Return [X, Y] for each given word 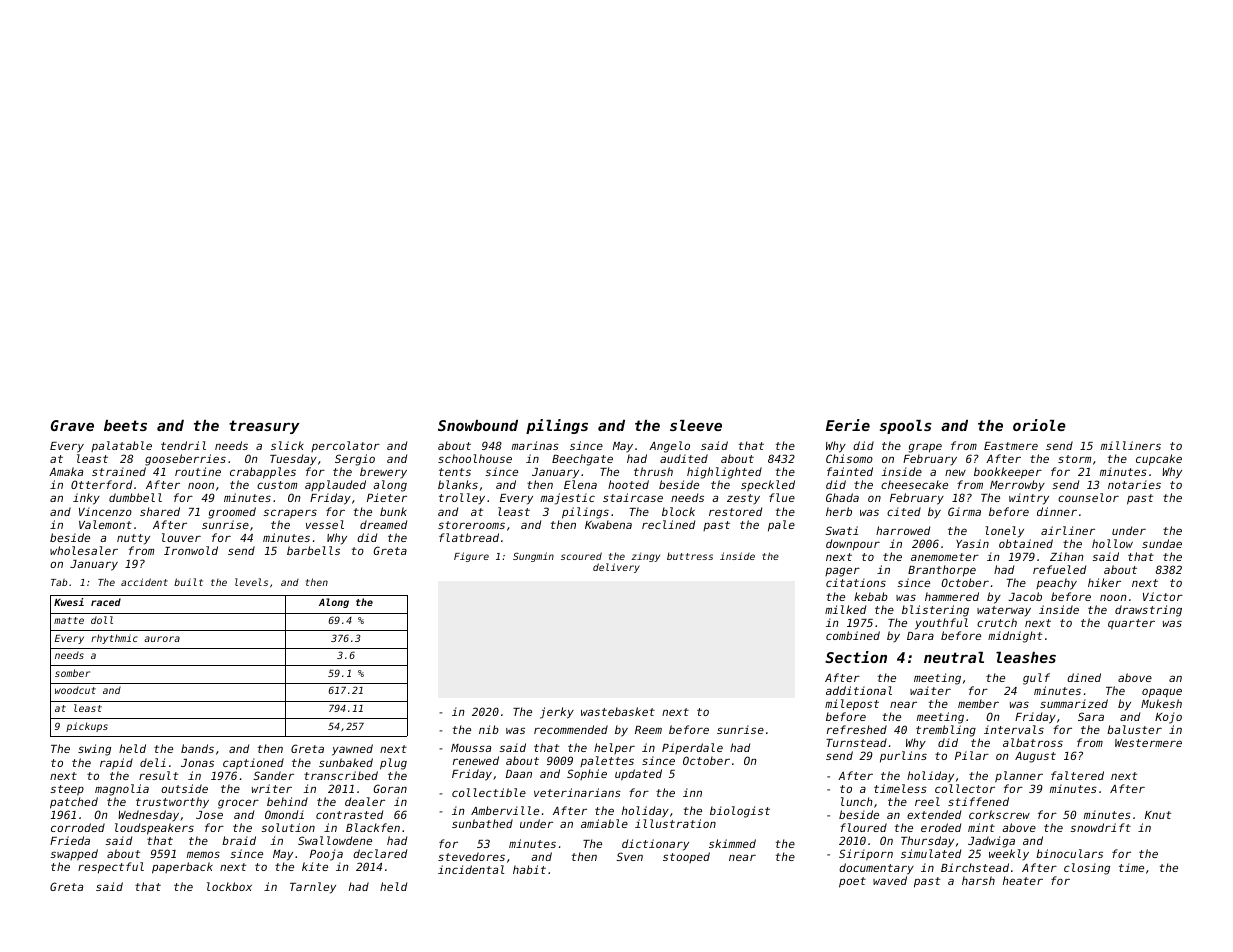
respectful [111, 868]
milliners [1131, 445]
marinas [535, 445]
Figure [471, 557]
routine [198, 471]
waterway [1004, 611]
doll [102, 620]
